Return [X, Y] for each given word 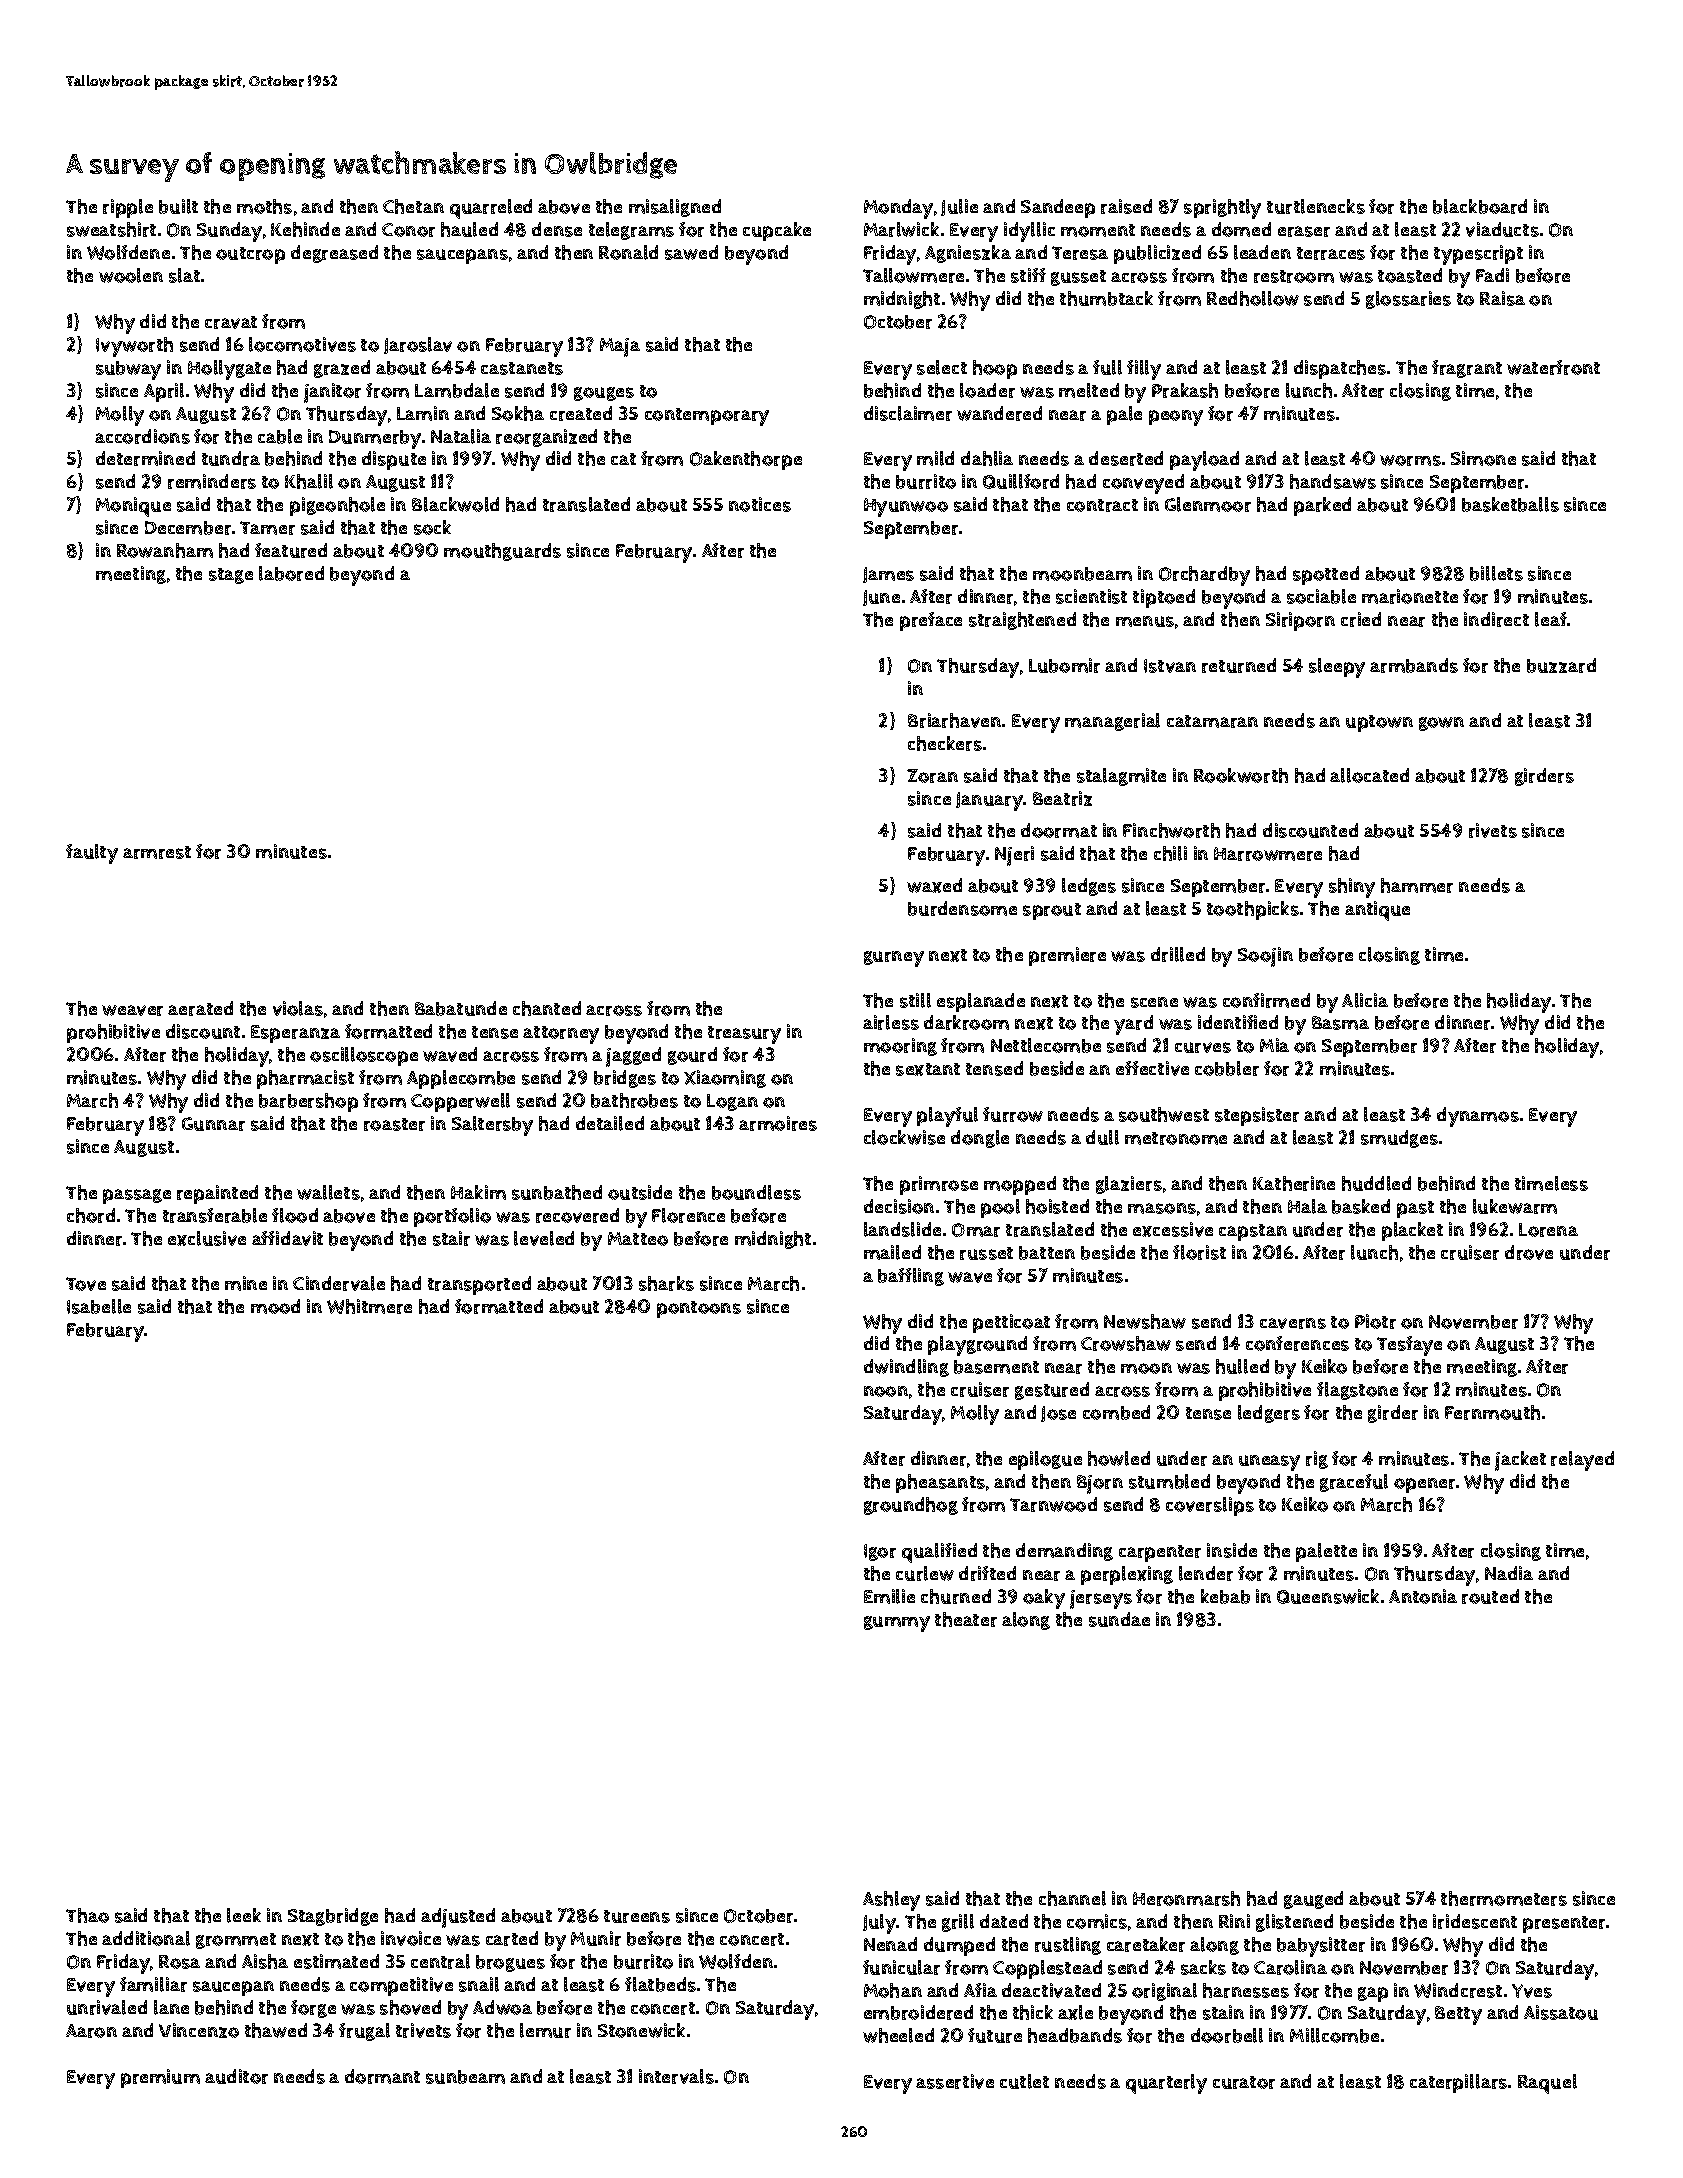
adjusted [458, 1918]
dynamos [1478, 1117]
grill [958, 1923]
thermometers [1504, 1898]
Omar [976, 1230]
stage [231, 576]
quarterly [1166, 2084]
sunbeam [465, 2077]
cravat [231, 322]
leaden [1262, 252]
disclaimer [908, 413]
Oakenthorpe [746, 460]
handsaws [1333, 481]
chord [91, 1215]
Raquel [1547, 2084]
